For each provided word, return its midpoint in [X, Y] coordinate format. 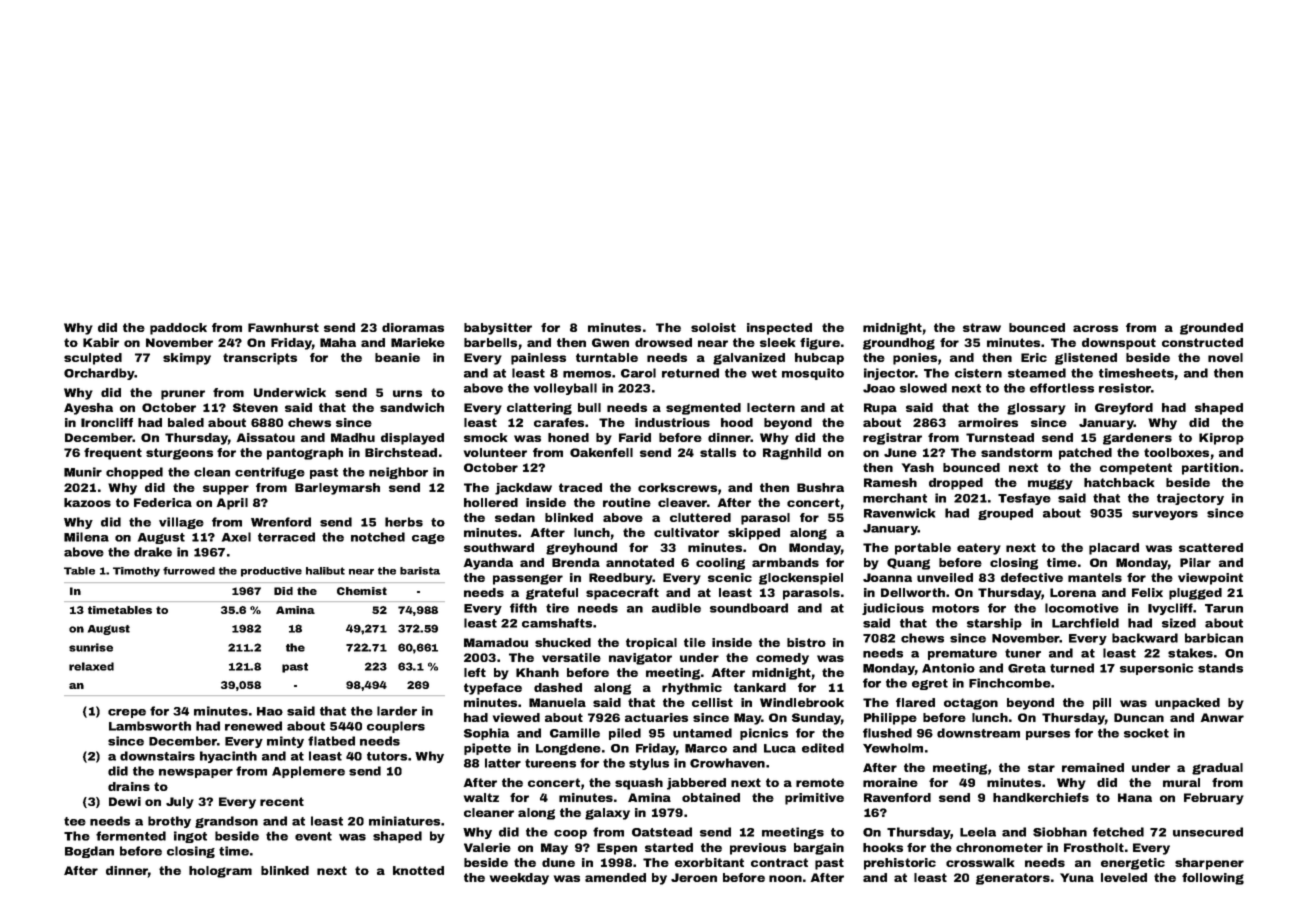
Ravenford [897, 797]
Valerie [487, 847]
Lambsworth [150, 726]
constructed [1202, 342]
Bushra [820, 487]
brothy [169, 822]
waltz [481, 797]
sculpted [93, 359]
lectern [771, 407]
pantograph [305, 454]
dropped [956, 484]
